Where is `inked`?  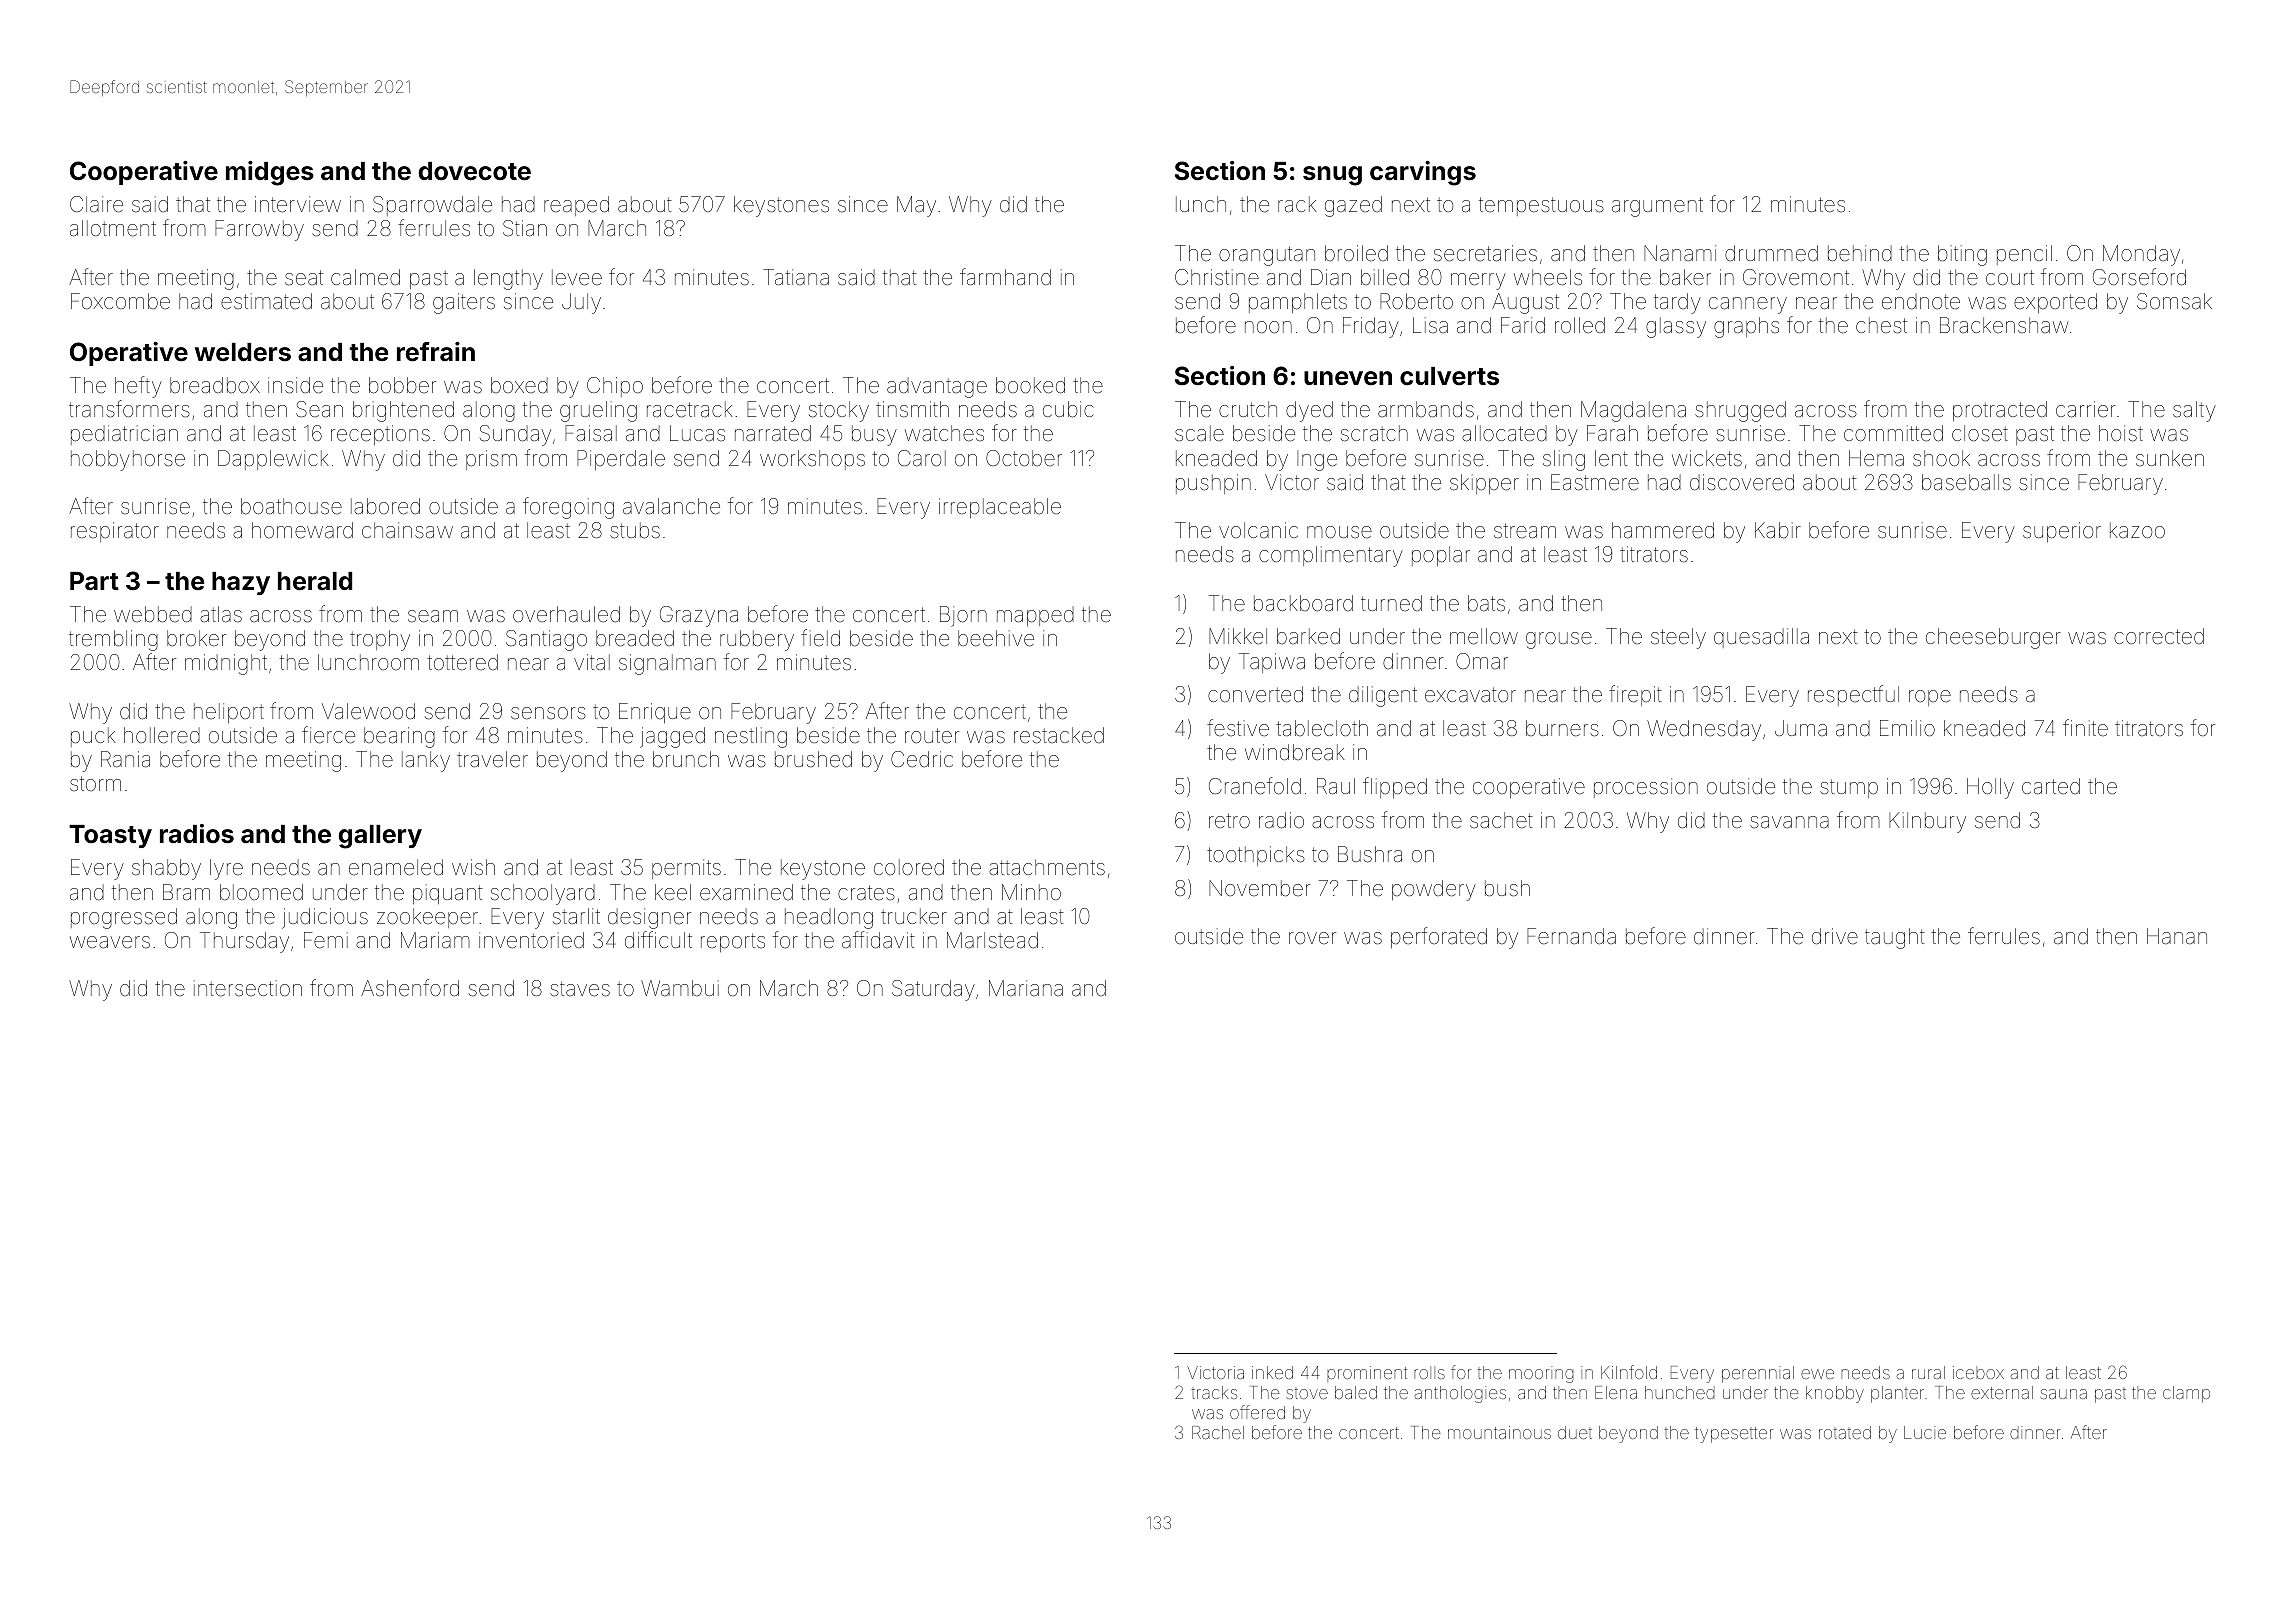 inked is located at coordinates (1272, 1372).
